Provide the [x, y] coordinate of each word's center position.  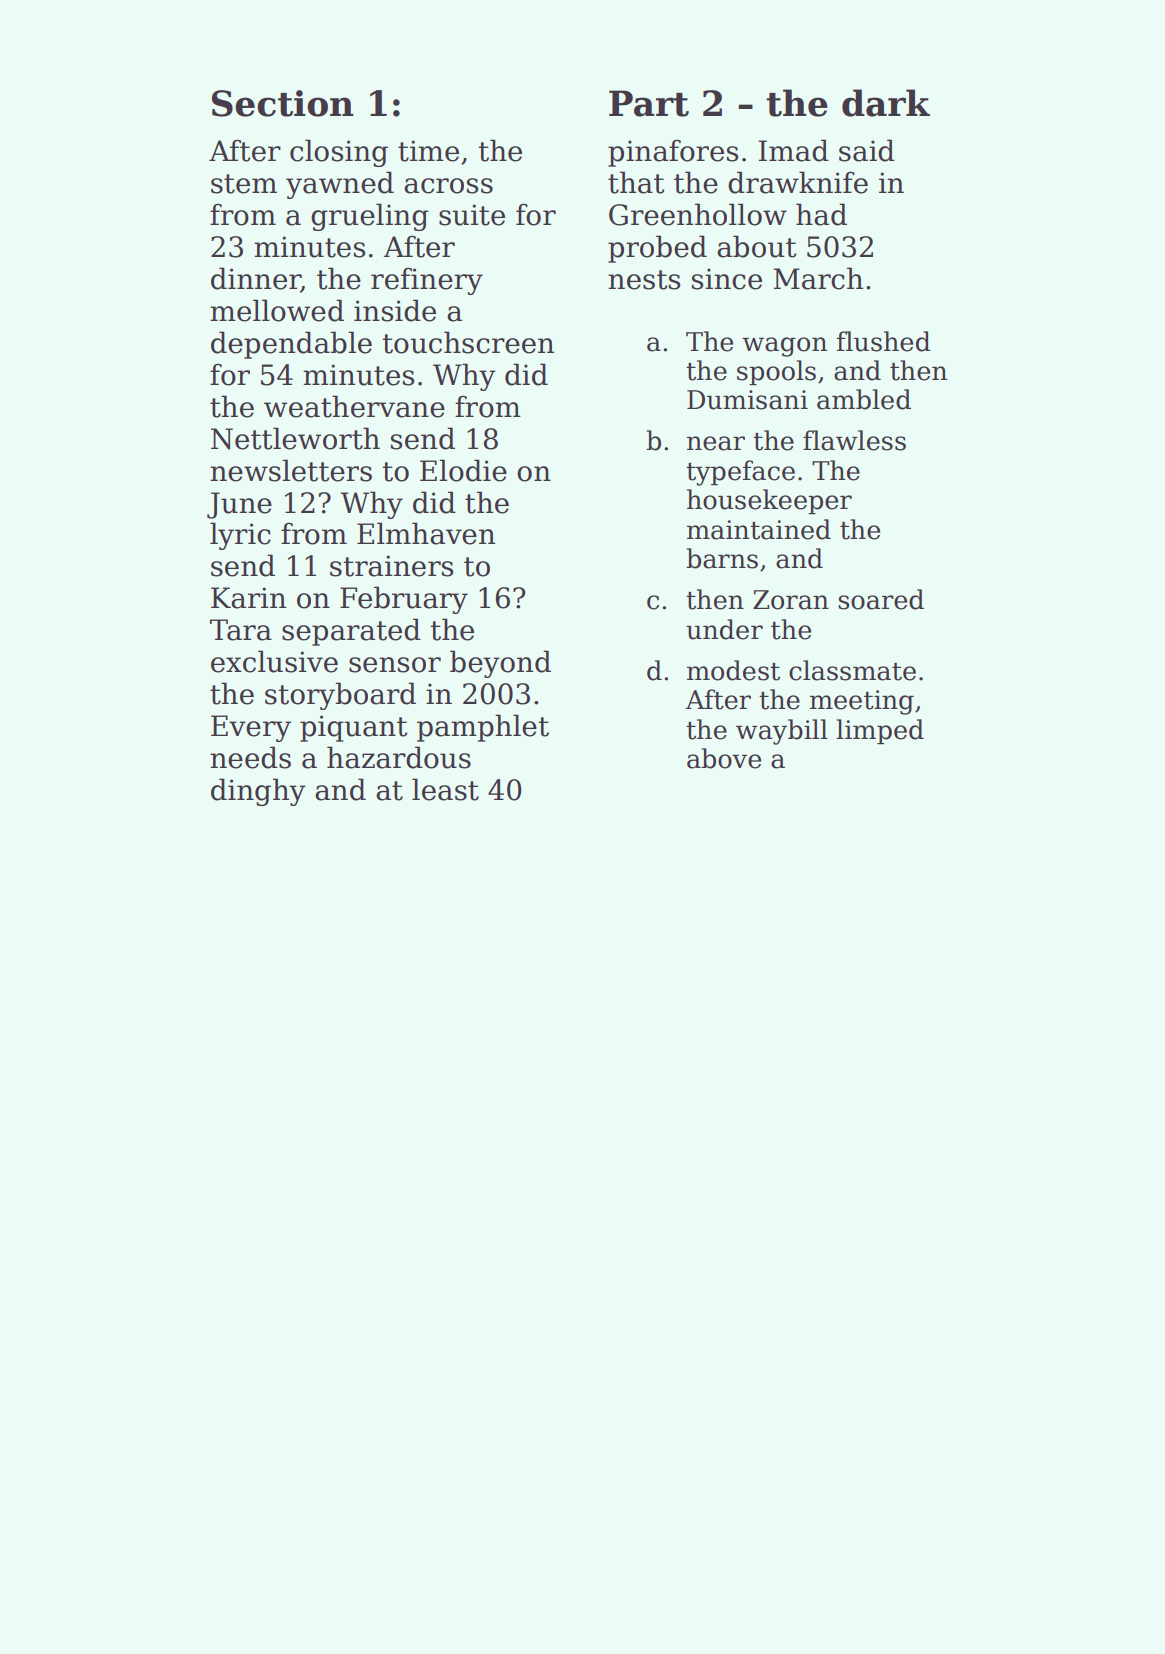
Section [283, 103]
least [445, 789]
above [724, 758]
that [636, 182]
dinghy [258, 792]
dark [886, 103]
